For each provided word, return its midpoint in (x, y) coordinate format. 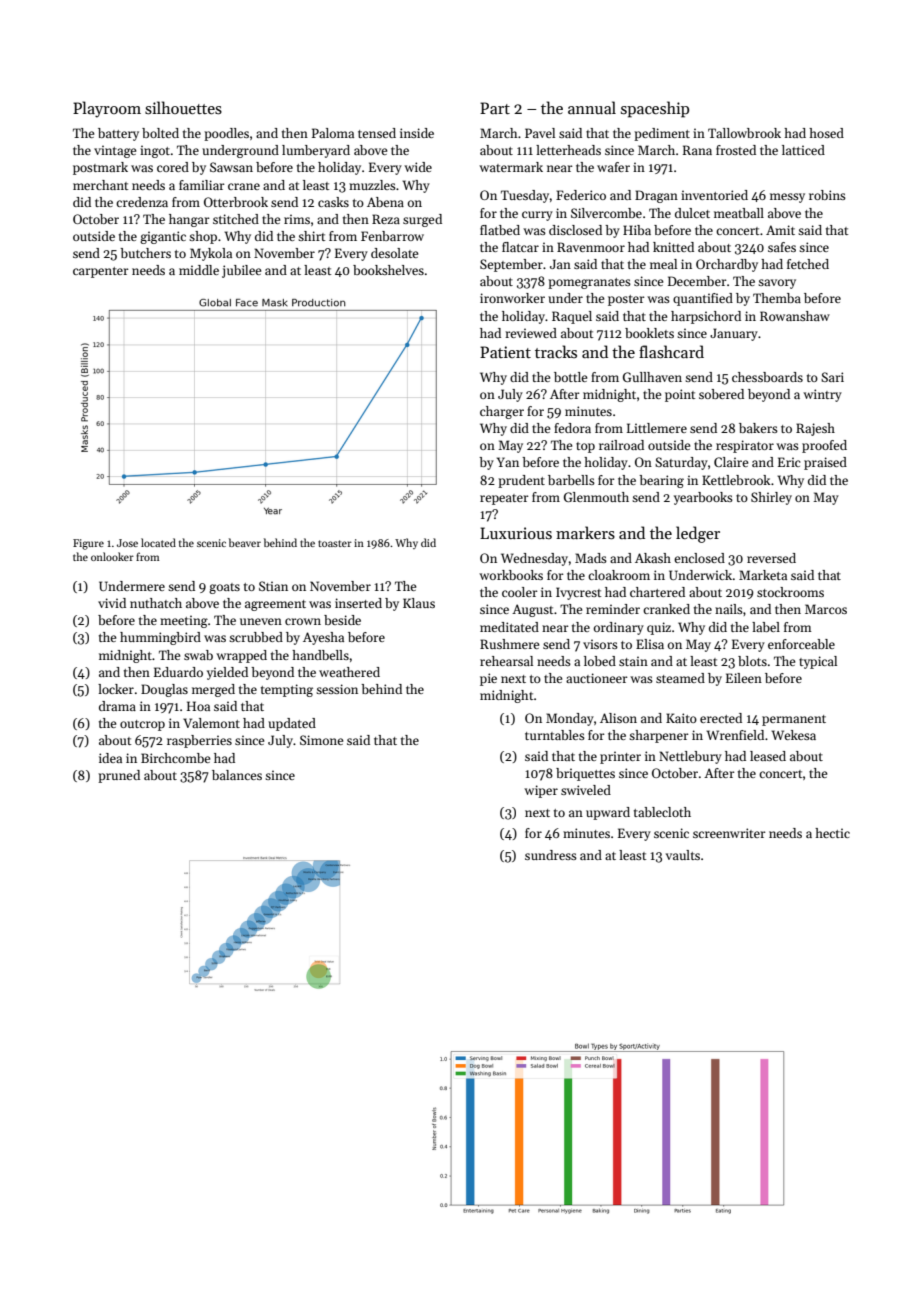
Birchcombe (175, 758)
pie (488, 679)
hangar (189, 220)
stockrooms (790, 592)
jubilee (241, 271)
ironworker (512, 298)
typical (818, 662)
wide (418, 167)
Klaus (419, 603)
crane (244, 186)
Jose (127, 543)
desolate (394, 253)
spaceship (655, 109)
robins (827, 195)
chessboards (767, 377)
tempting (287, 690)
